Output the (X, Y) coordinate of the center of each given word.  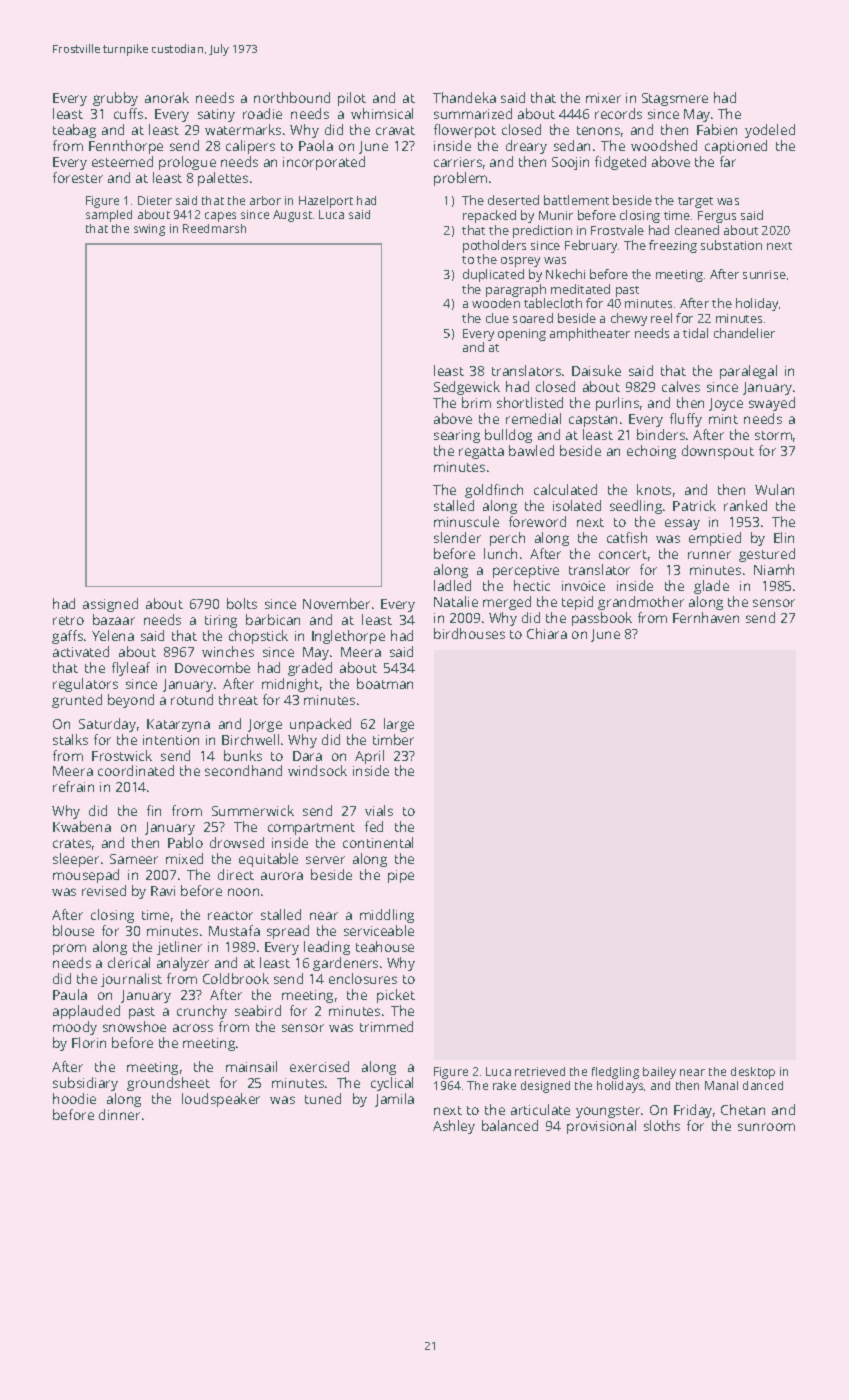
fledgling (615, 1073)
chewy (629, 319)
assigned (110, 605)
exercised (319, 1066)
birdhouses (469, 633)
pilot (352, 99)
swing (149, 230)
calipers (250, 147)
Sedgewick (467, 388)
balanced (510, 1125)
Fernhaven (706, 617)
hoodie (74, 1098)
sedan (572, 145)
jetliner (179, 948)
